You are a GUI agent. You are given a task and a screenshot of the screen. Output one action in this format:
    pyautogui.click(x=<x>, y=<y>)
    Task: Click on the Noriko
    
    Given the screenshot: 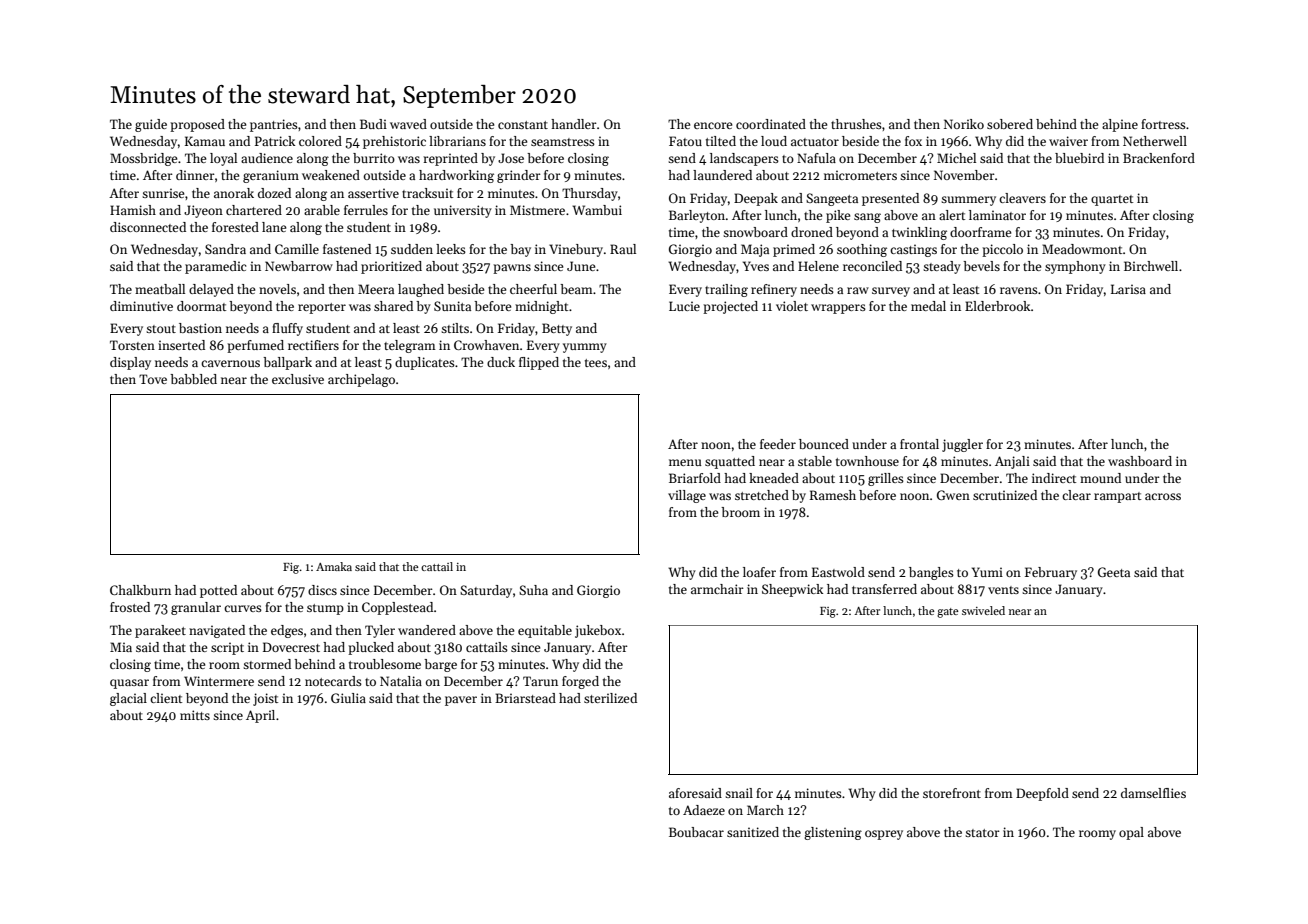 What is the action you would take?
    pyautogui.click(x=964, y=124)
